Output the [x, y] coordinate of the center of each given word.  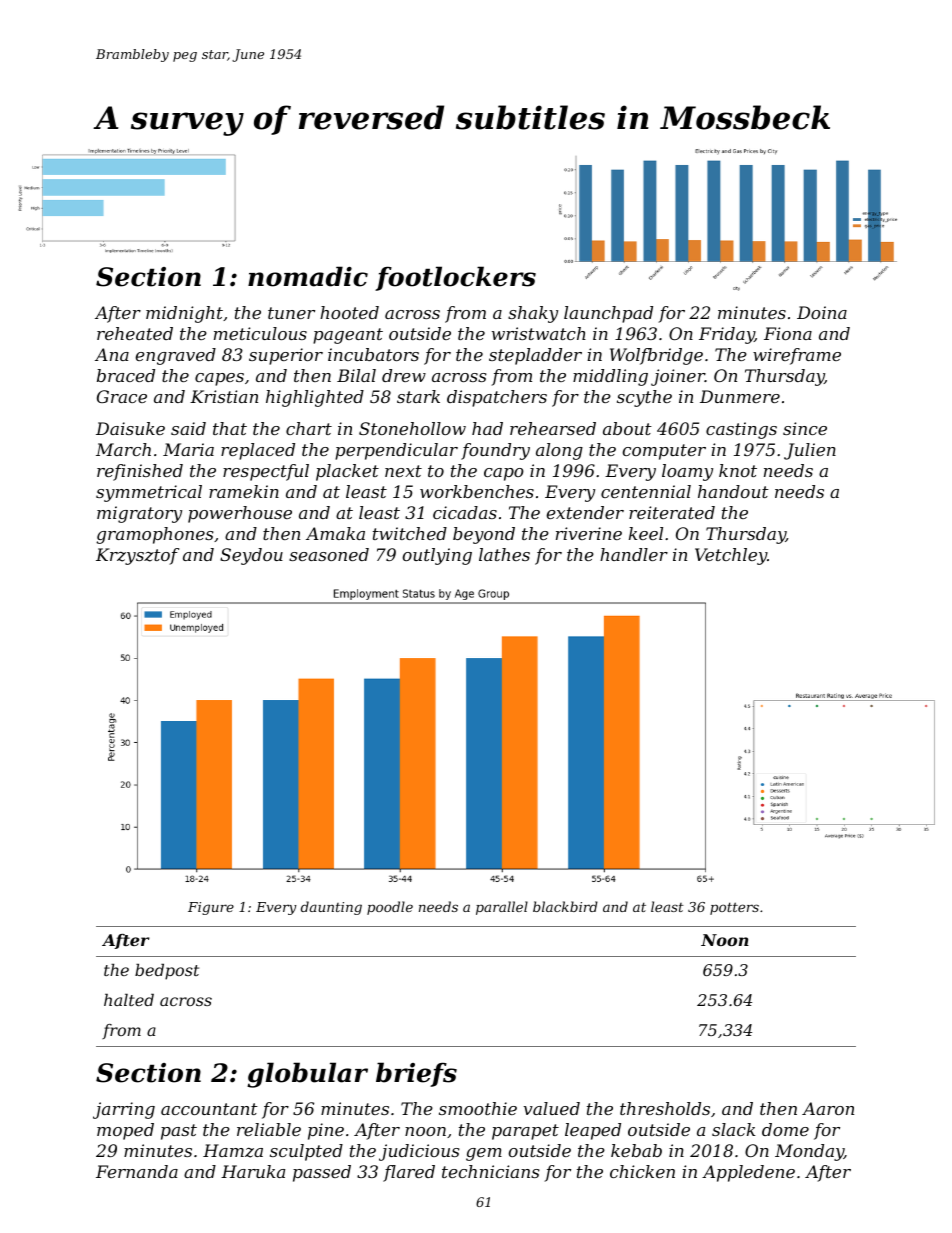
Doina [822, 312]
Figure [211, 908]
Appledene [748, 1173]
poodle [390, 908]
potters [734, 908]
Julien [810, 451]
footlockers [455, 278]
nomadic [308, 276]
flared [409, 1173]
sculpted [306, 1152]
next [403, 471]
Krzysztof [137, 556]
